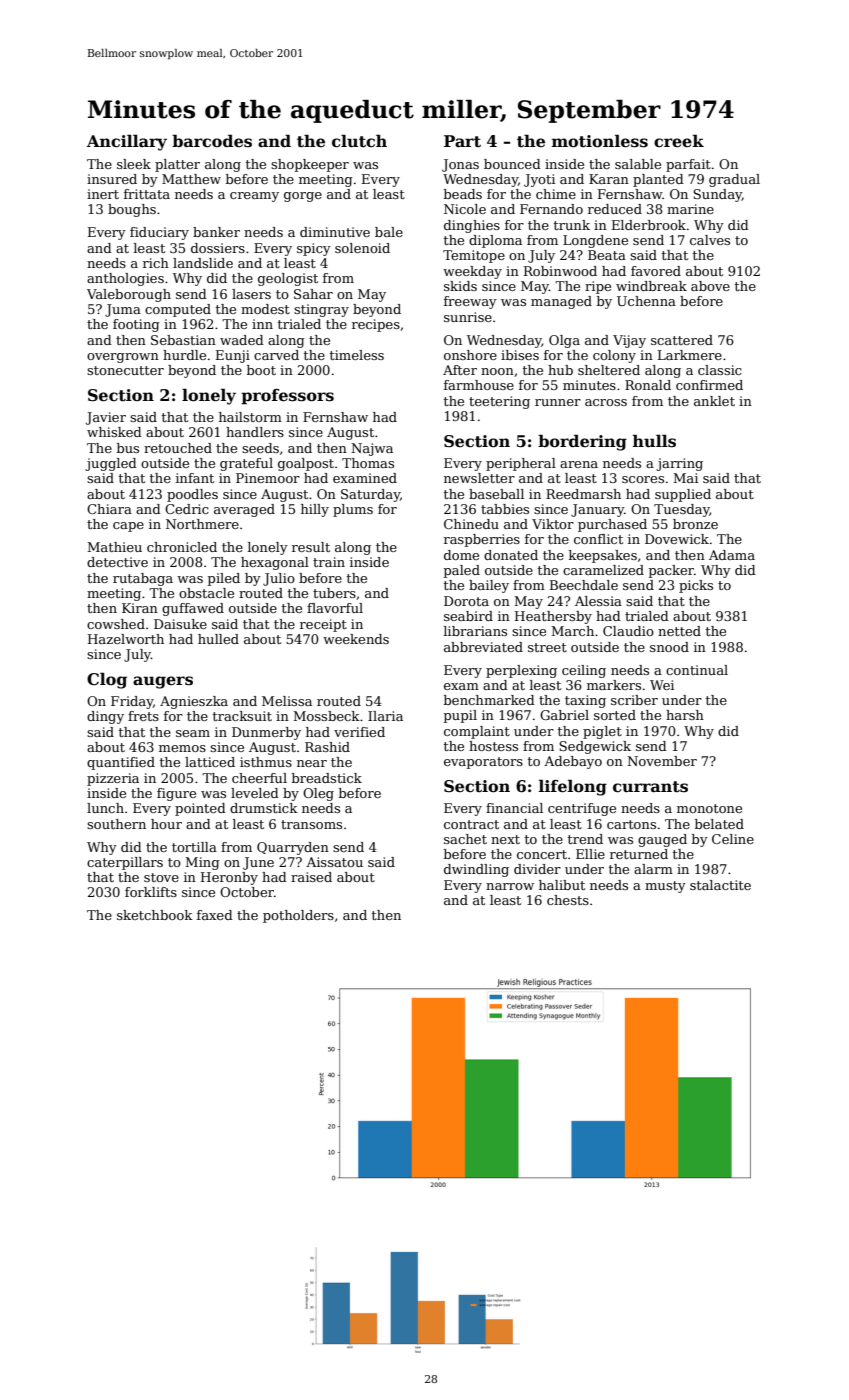  What do you see at coordinates (720, 885) in the image?
I see `stalactite` at bounding box center [720, 885].
